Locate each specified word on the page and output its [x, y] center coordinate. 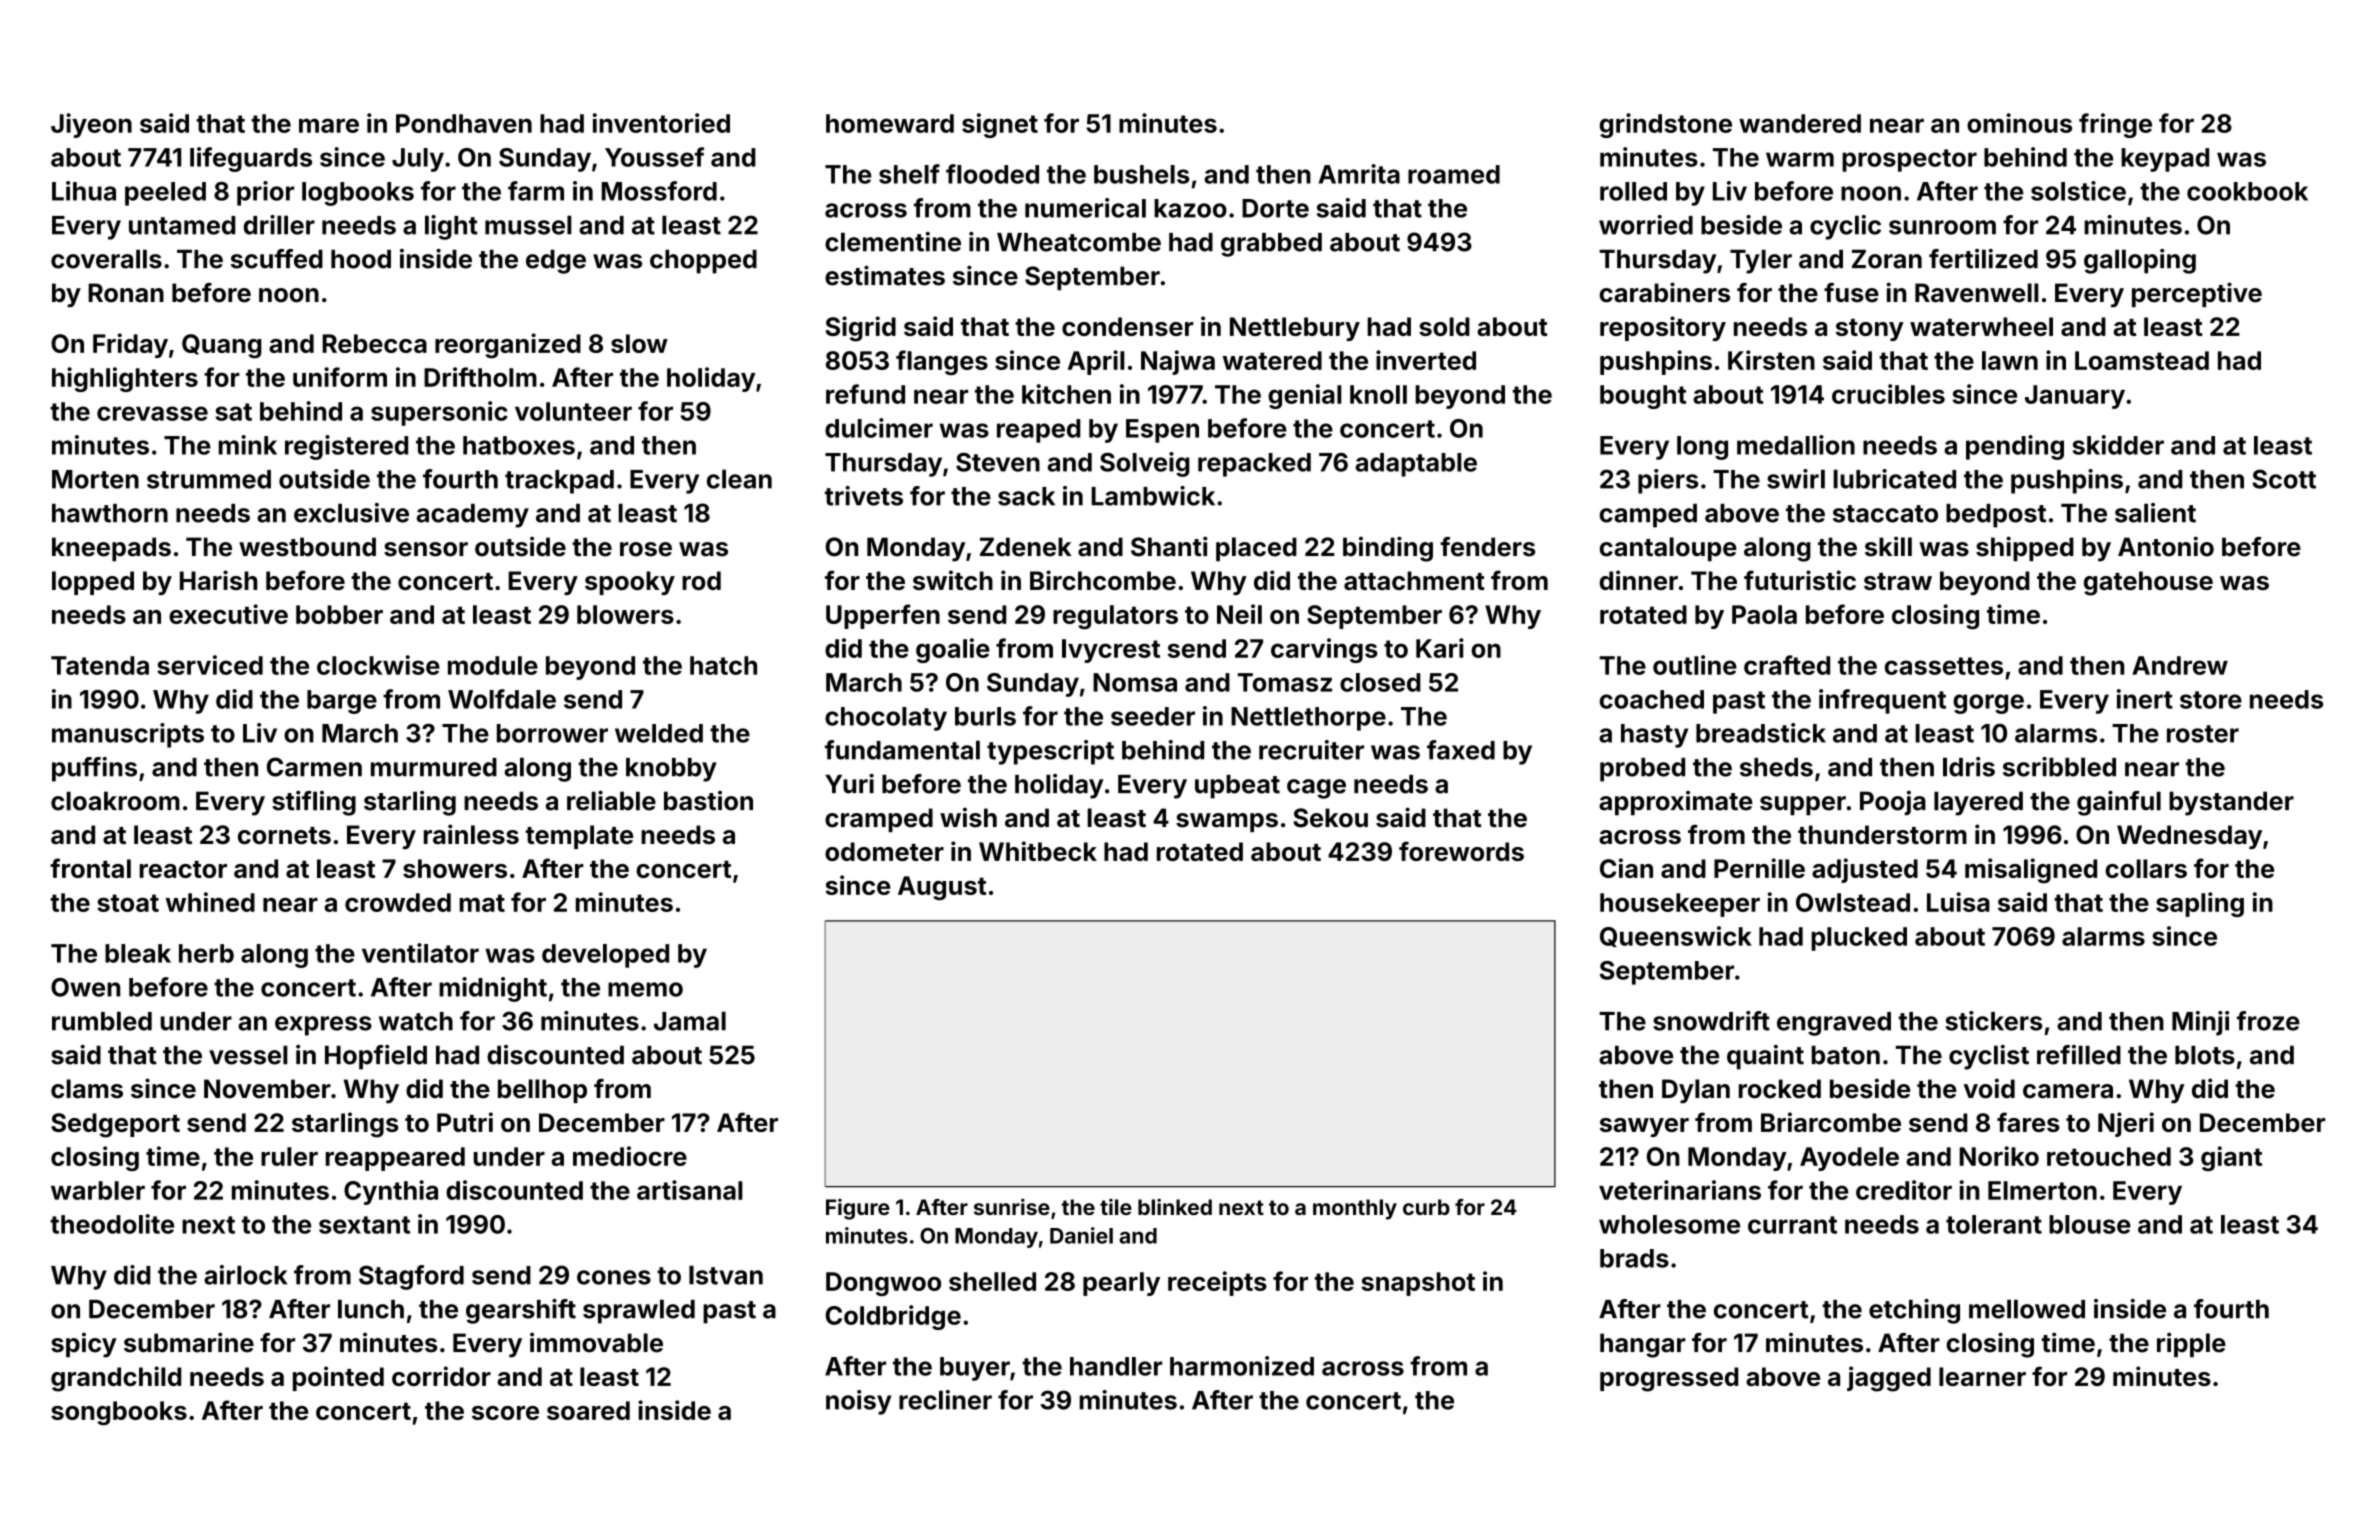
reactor [183, 869]
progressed [1669, 1379]
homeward [890, 123]
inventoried [661, 123]
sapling [2200, 904]
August [942, 888]
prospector [1909, 160]
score [505, 1413]
